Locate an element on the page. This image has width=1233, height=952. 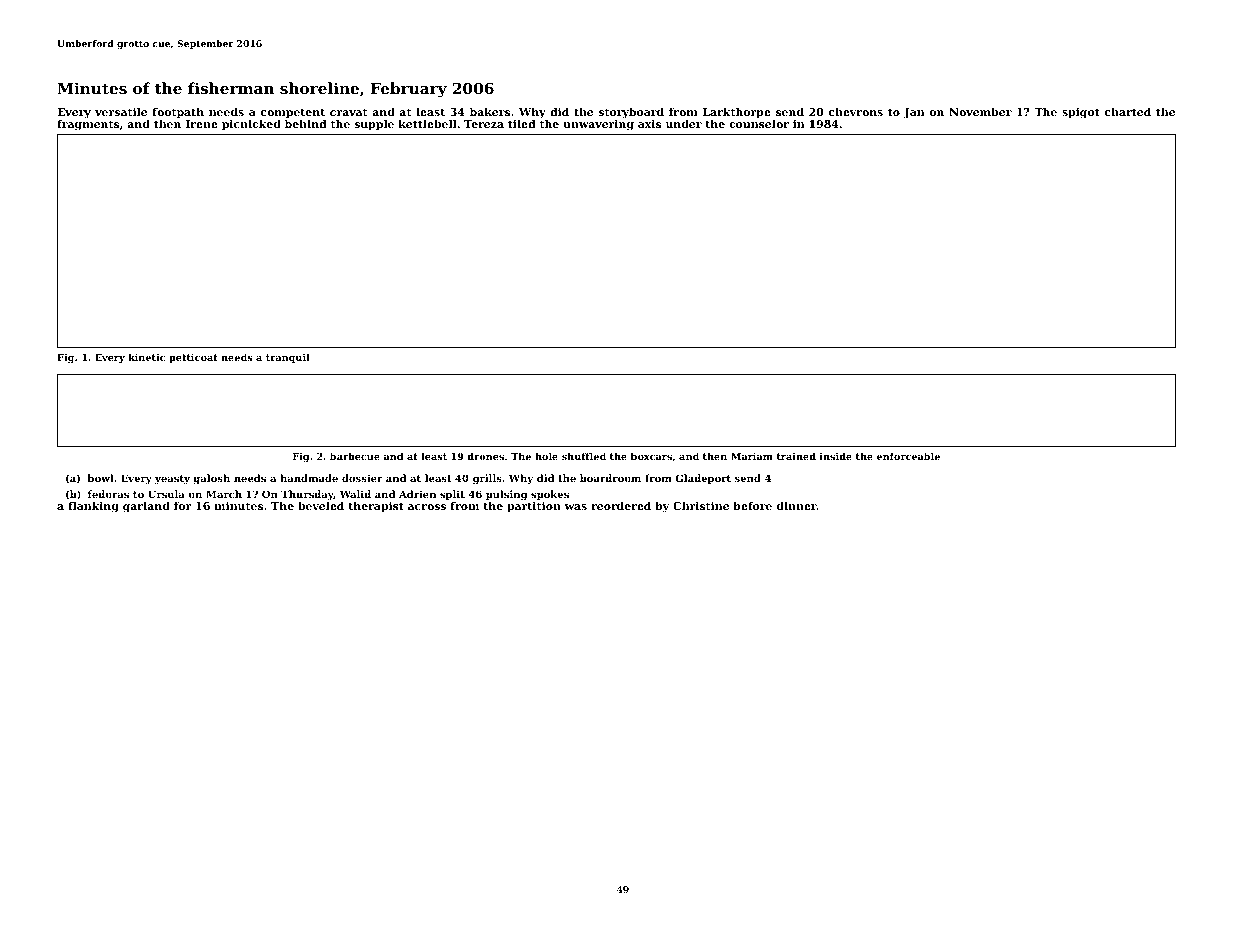
hole is located at coordinates (546, 456).
